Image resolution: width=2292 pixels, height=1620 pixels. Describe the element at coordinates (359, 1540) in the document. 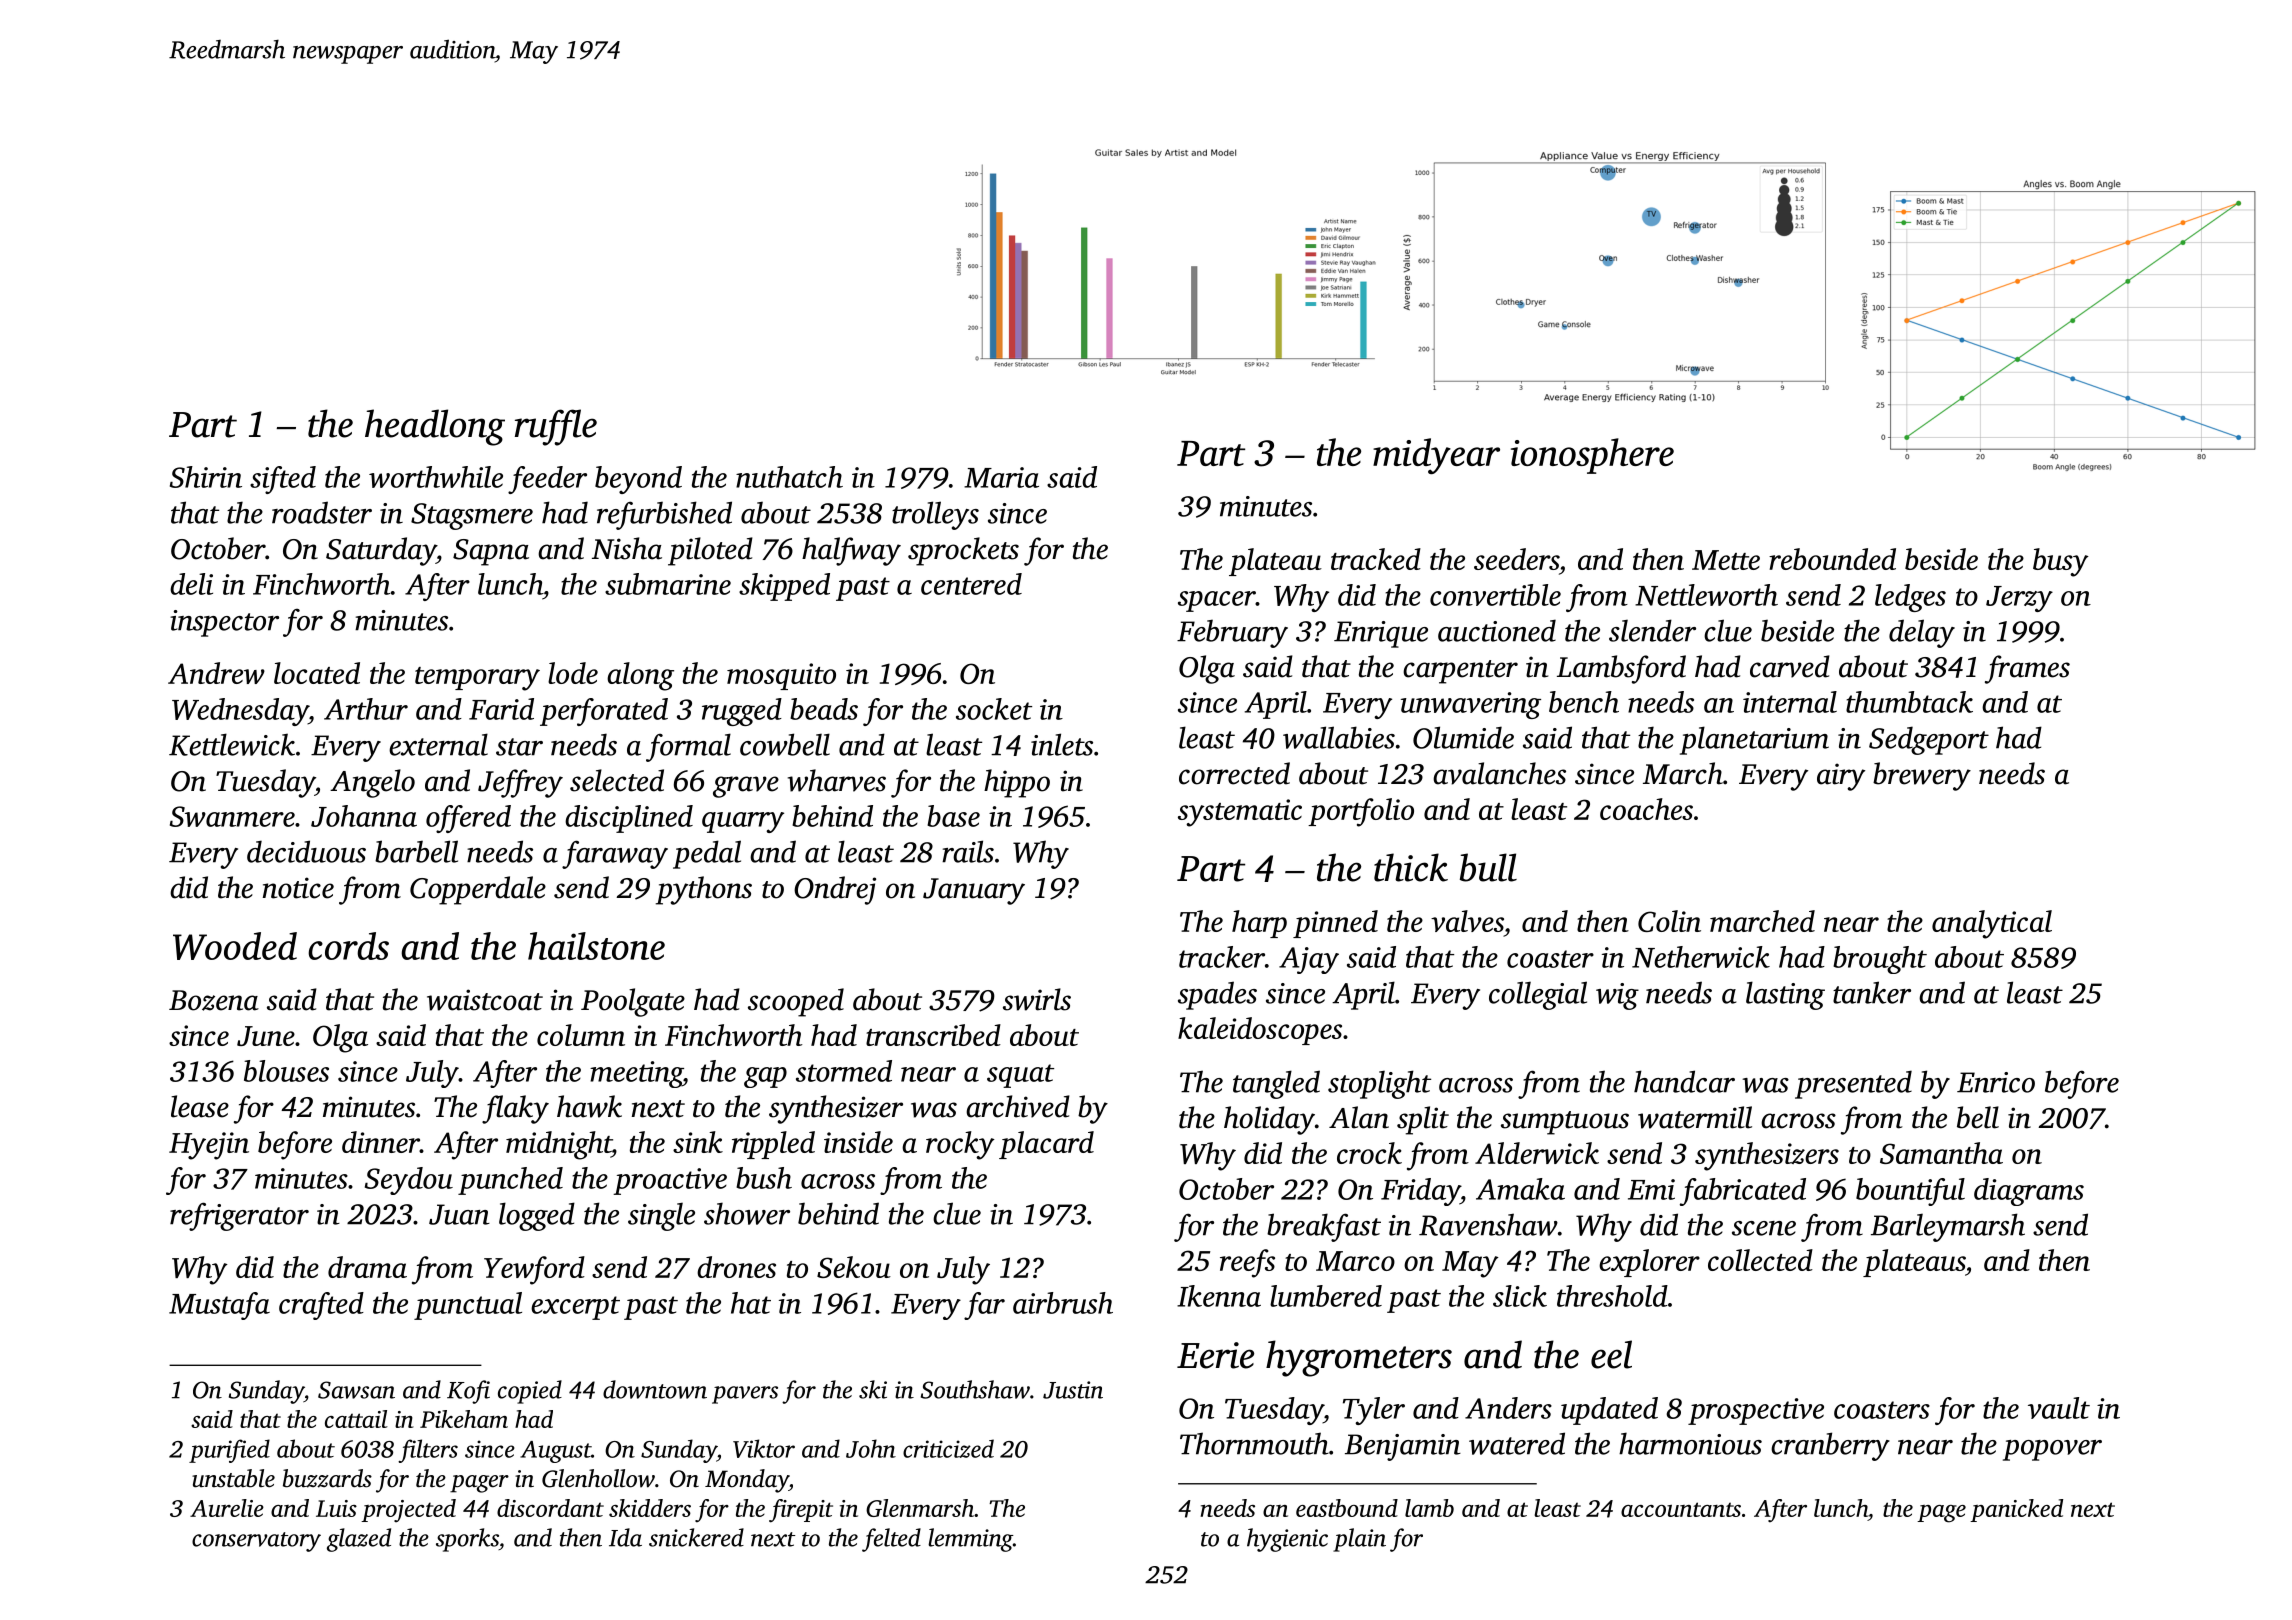

I see `glazed` at that location.
